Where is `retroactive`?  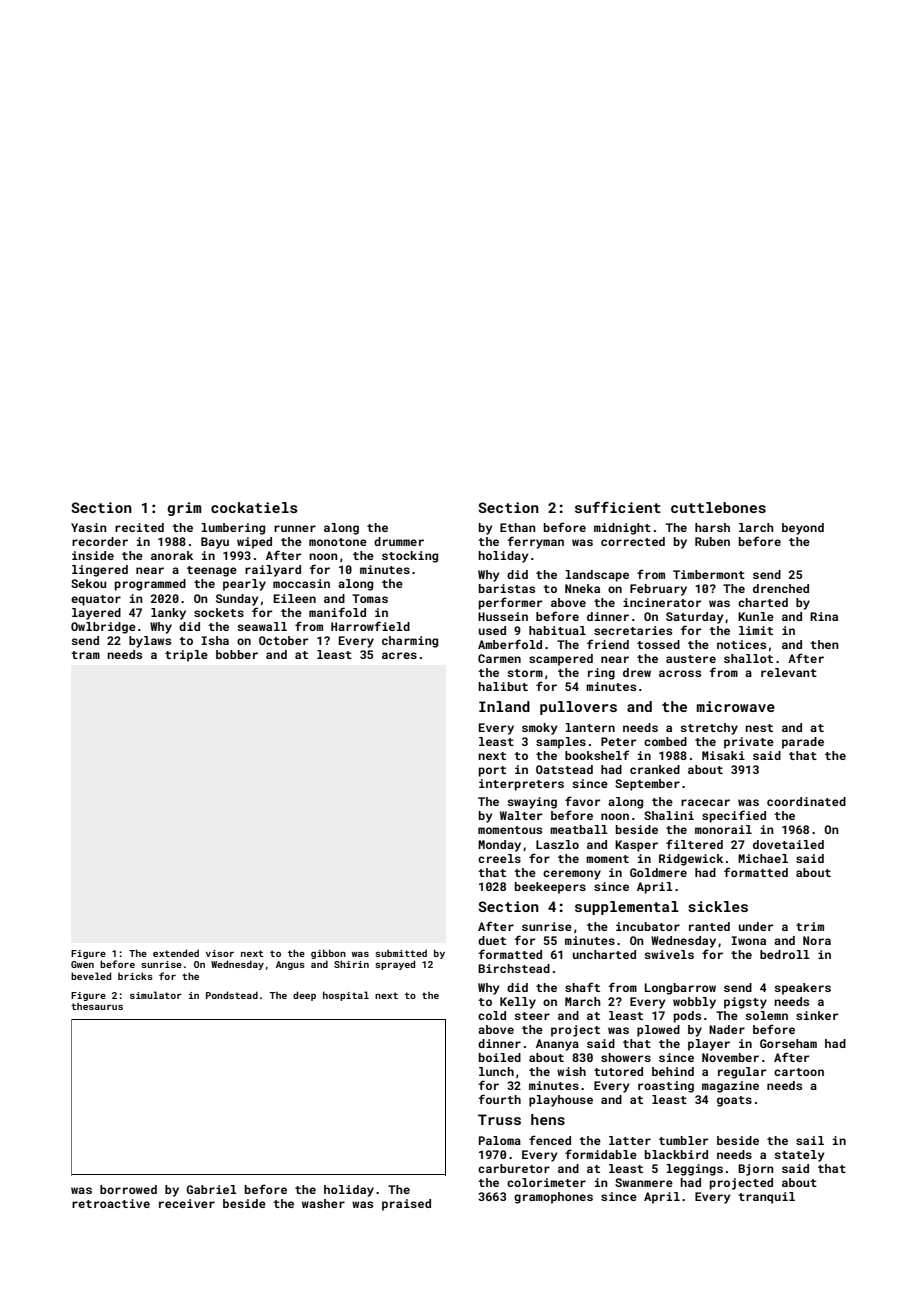
retroactive is located at coordinates (111, 1203).
